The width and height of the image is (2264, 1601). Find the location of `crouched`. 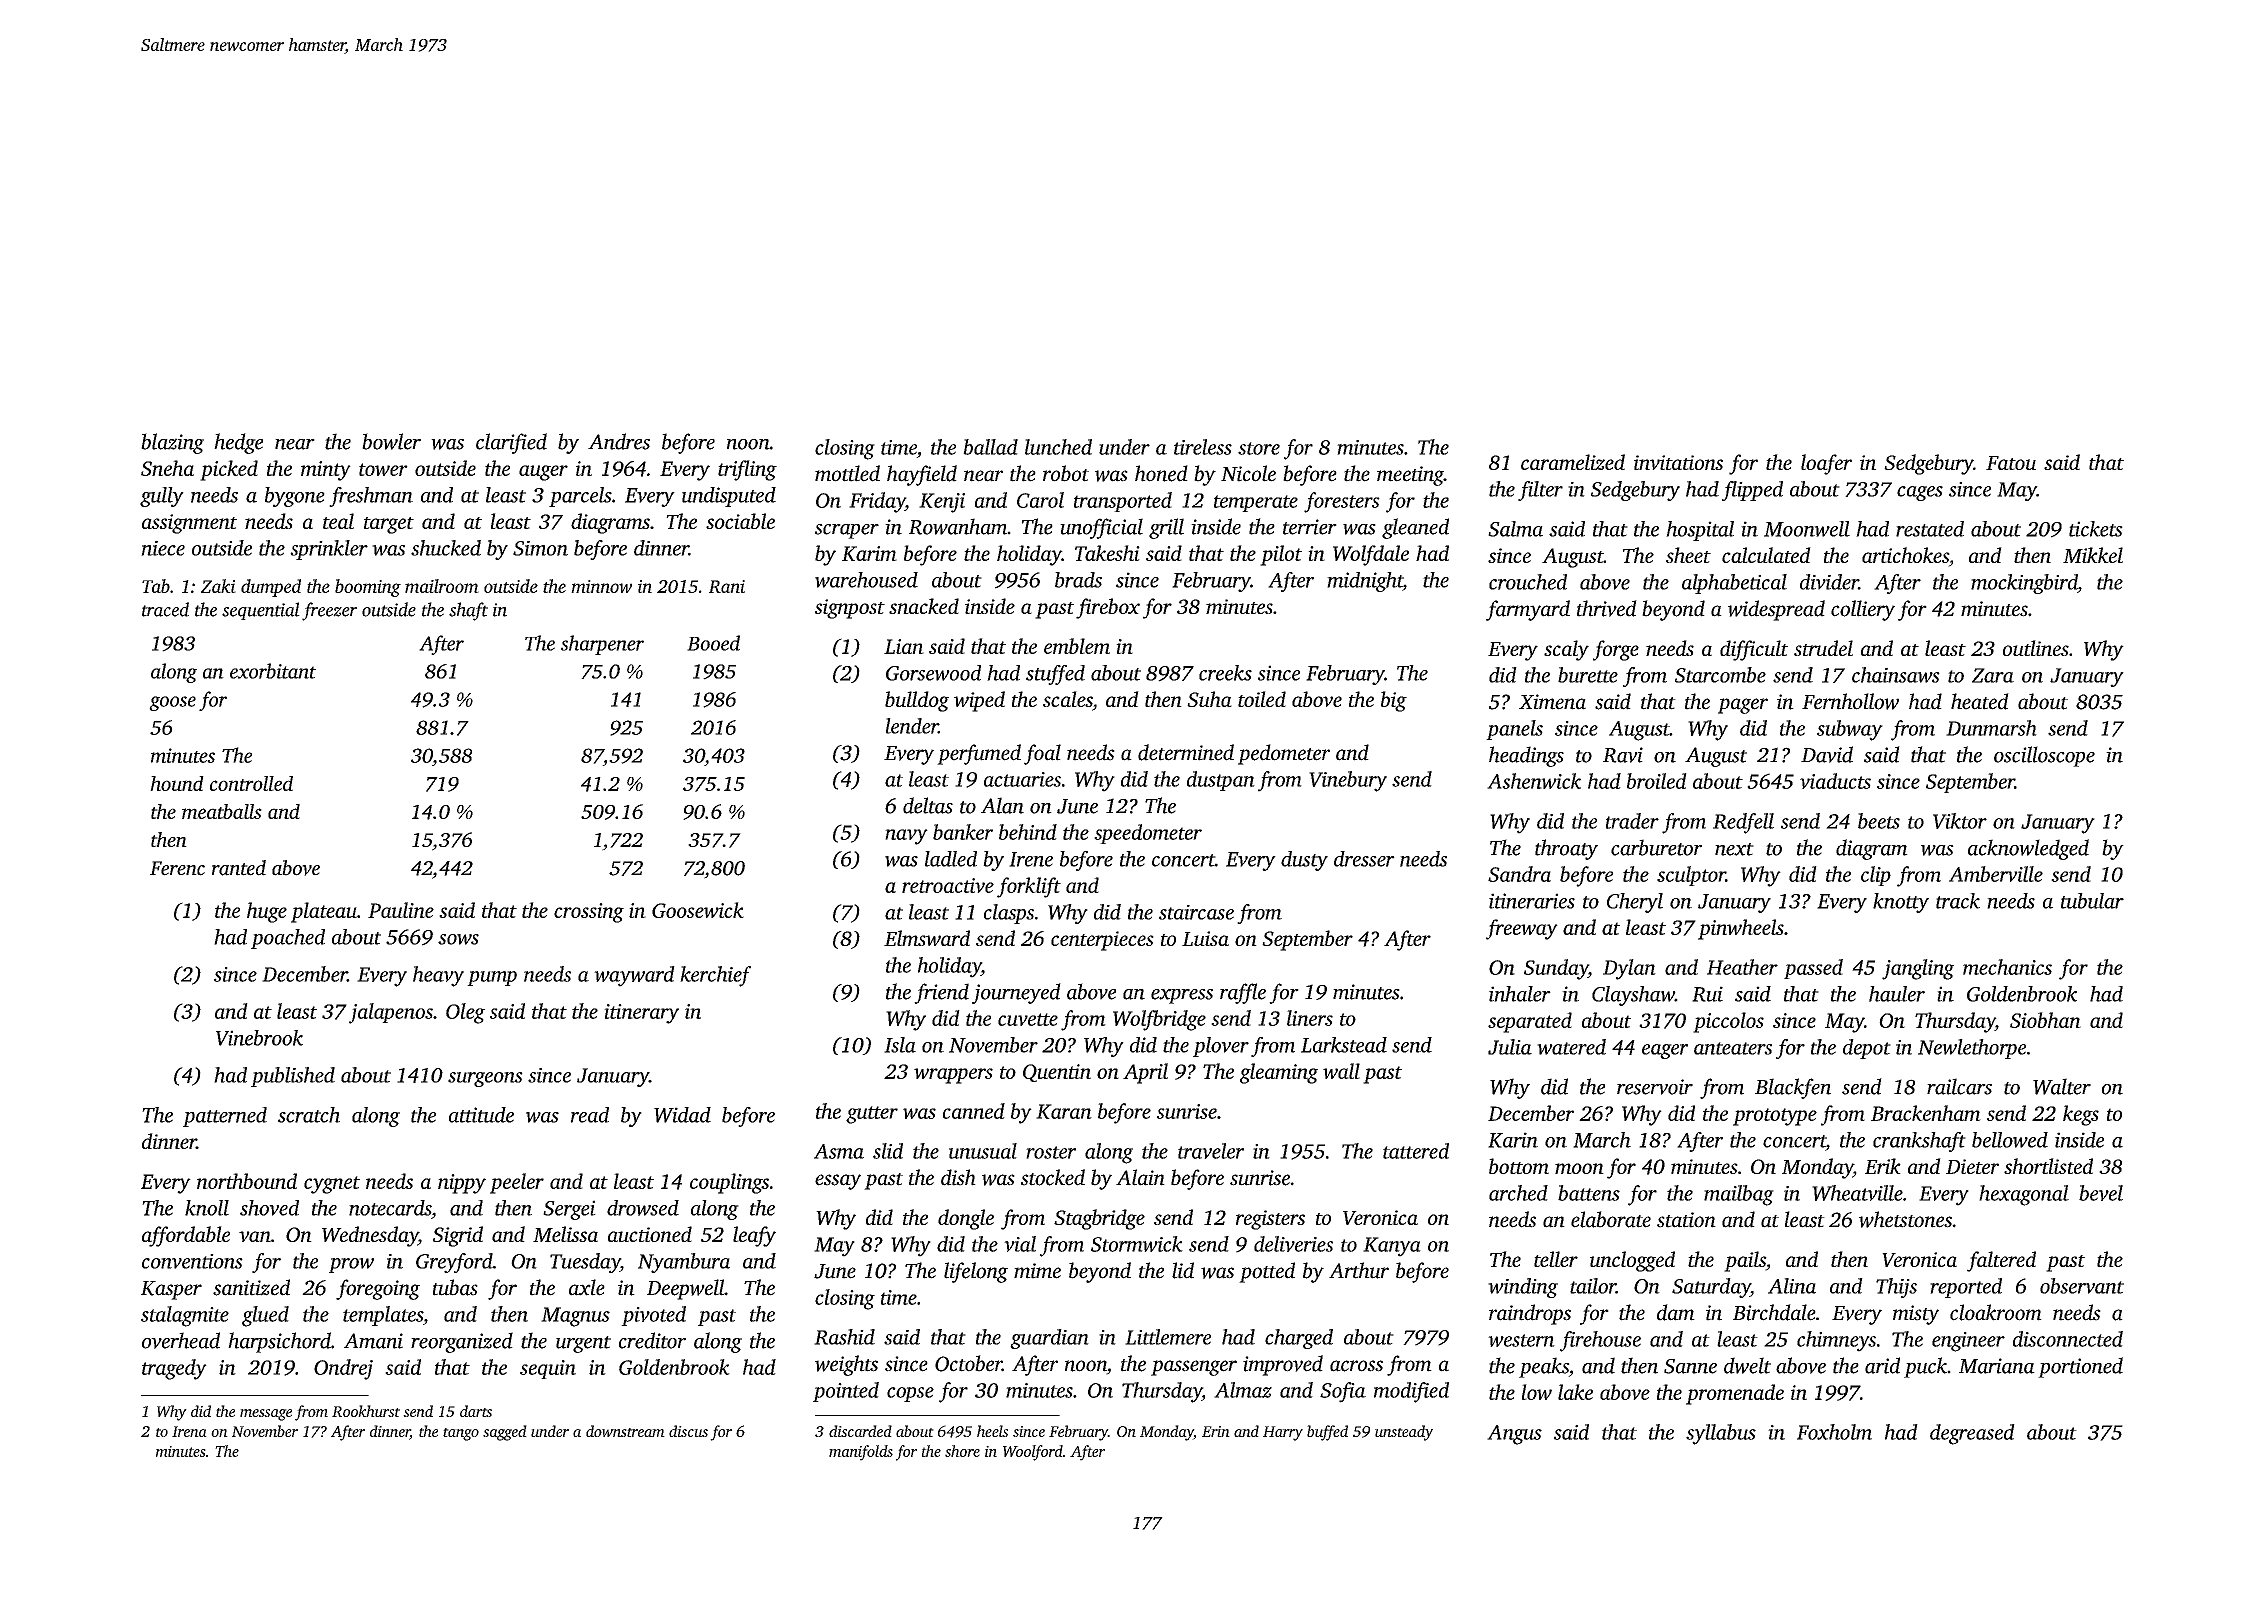

crouched is located at coordinates (1528, 582).
